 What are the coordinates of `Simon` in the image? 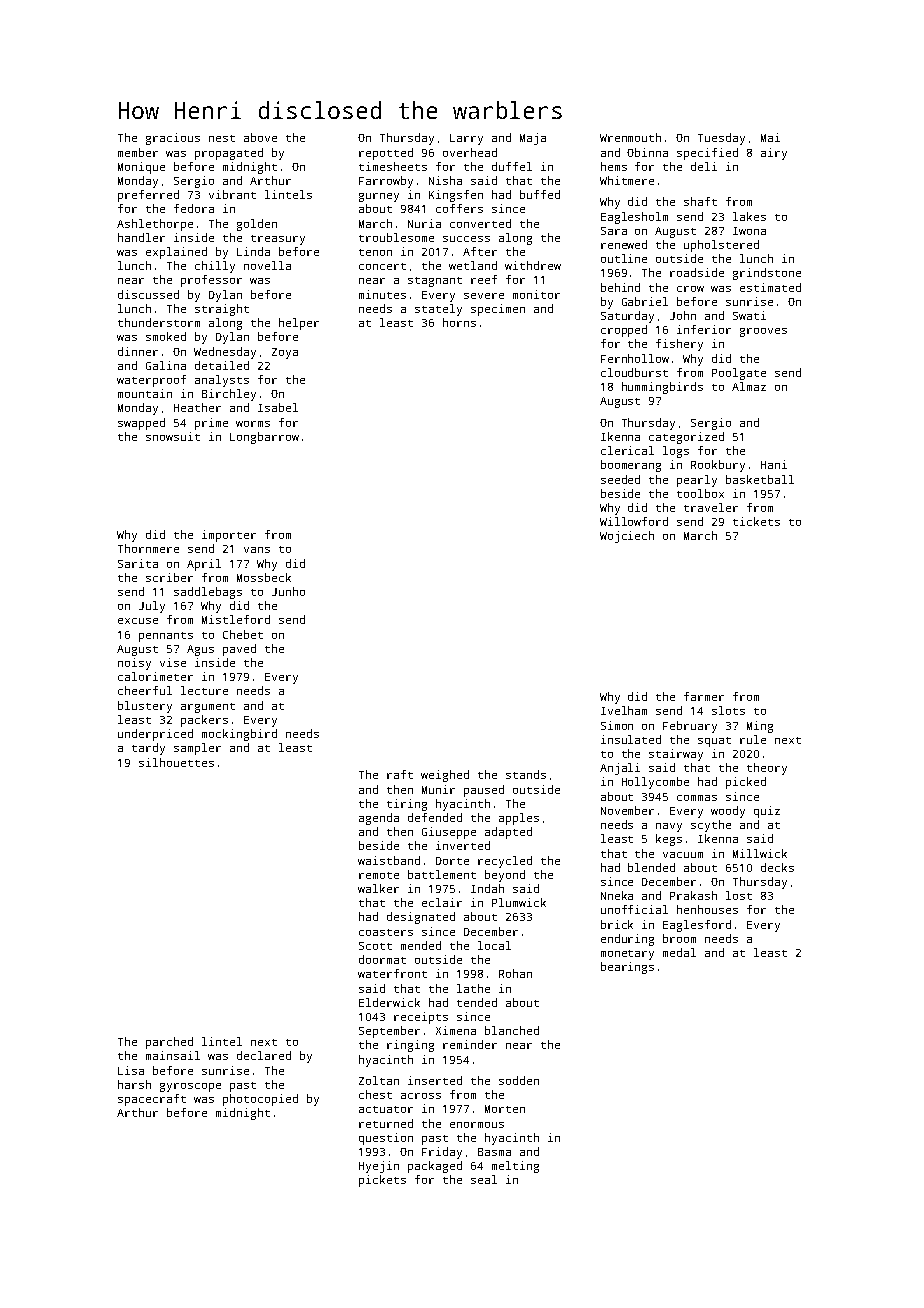 It's located at (617, 725).
